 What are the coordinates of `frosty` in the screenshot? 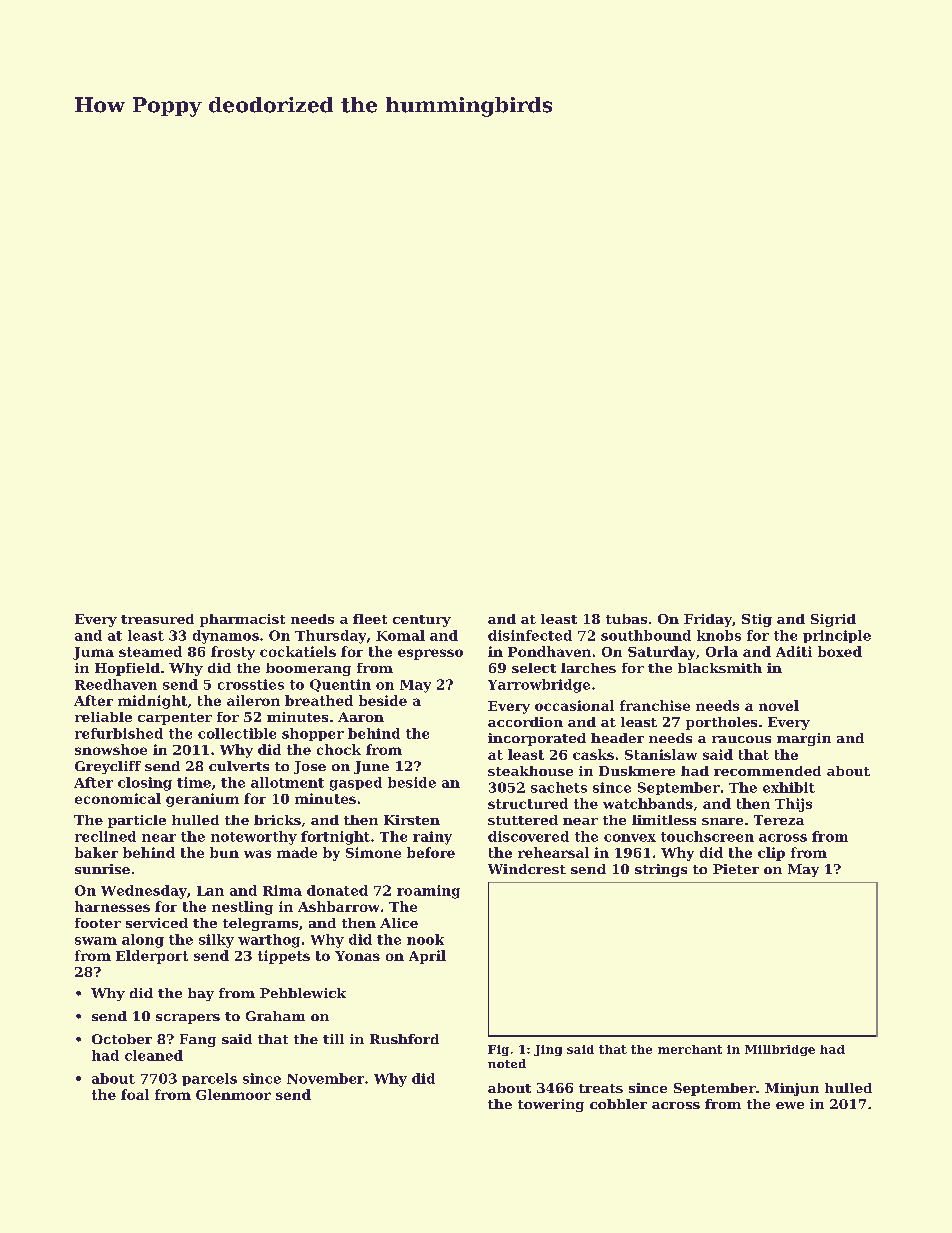 It's located at (233, 653).
